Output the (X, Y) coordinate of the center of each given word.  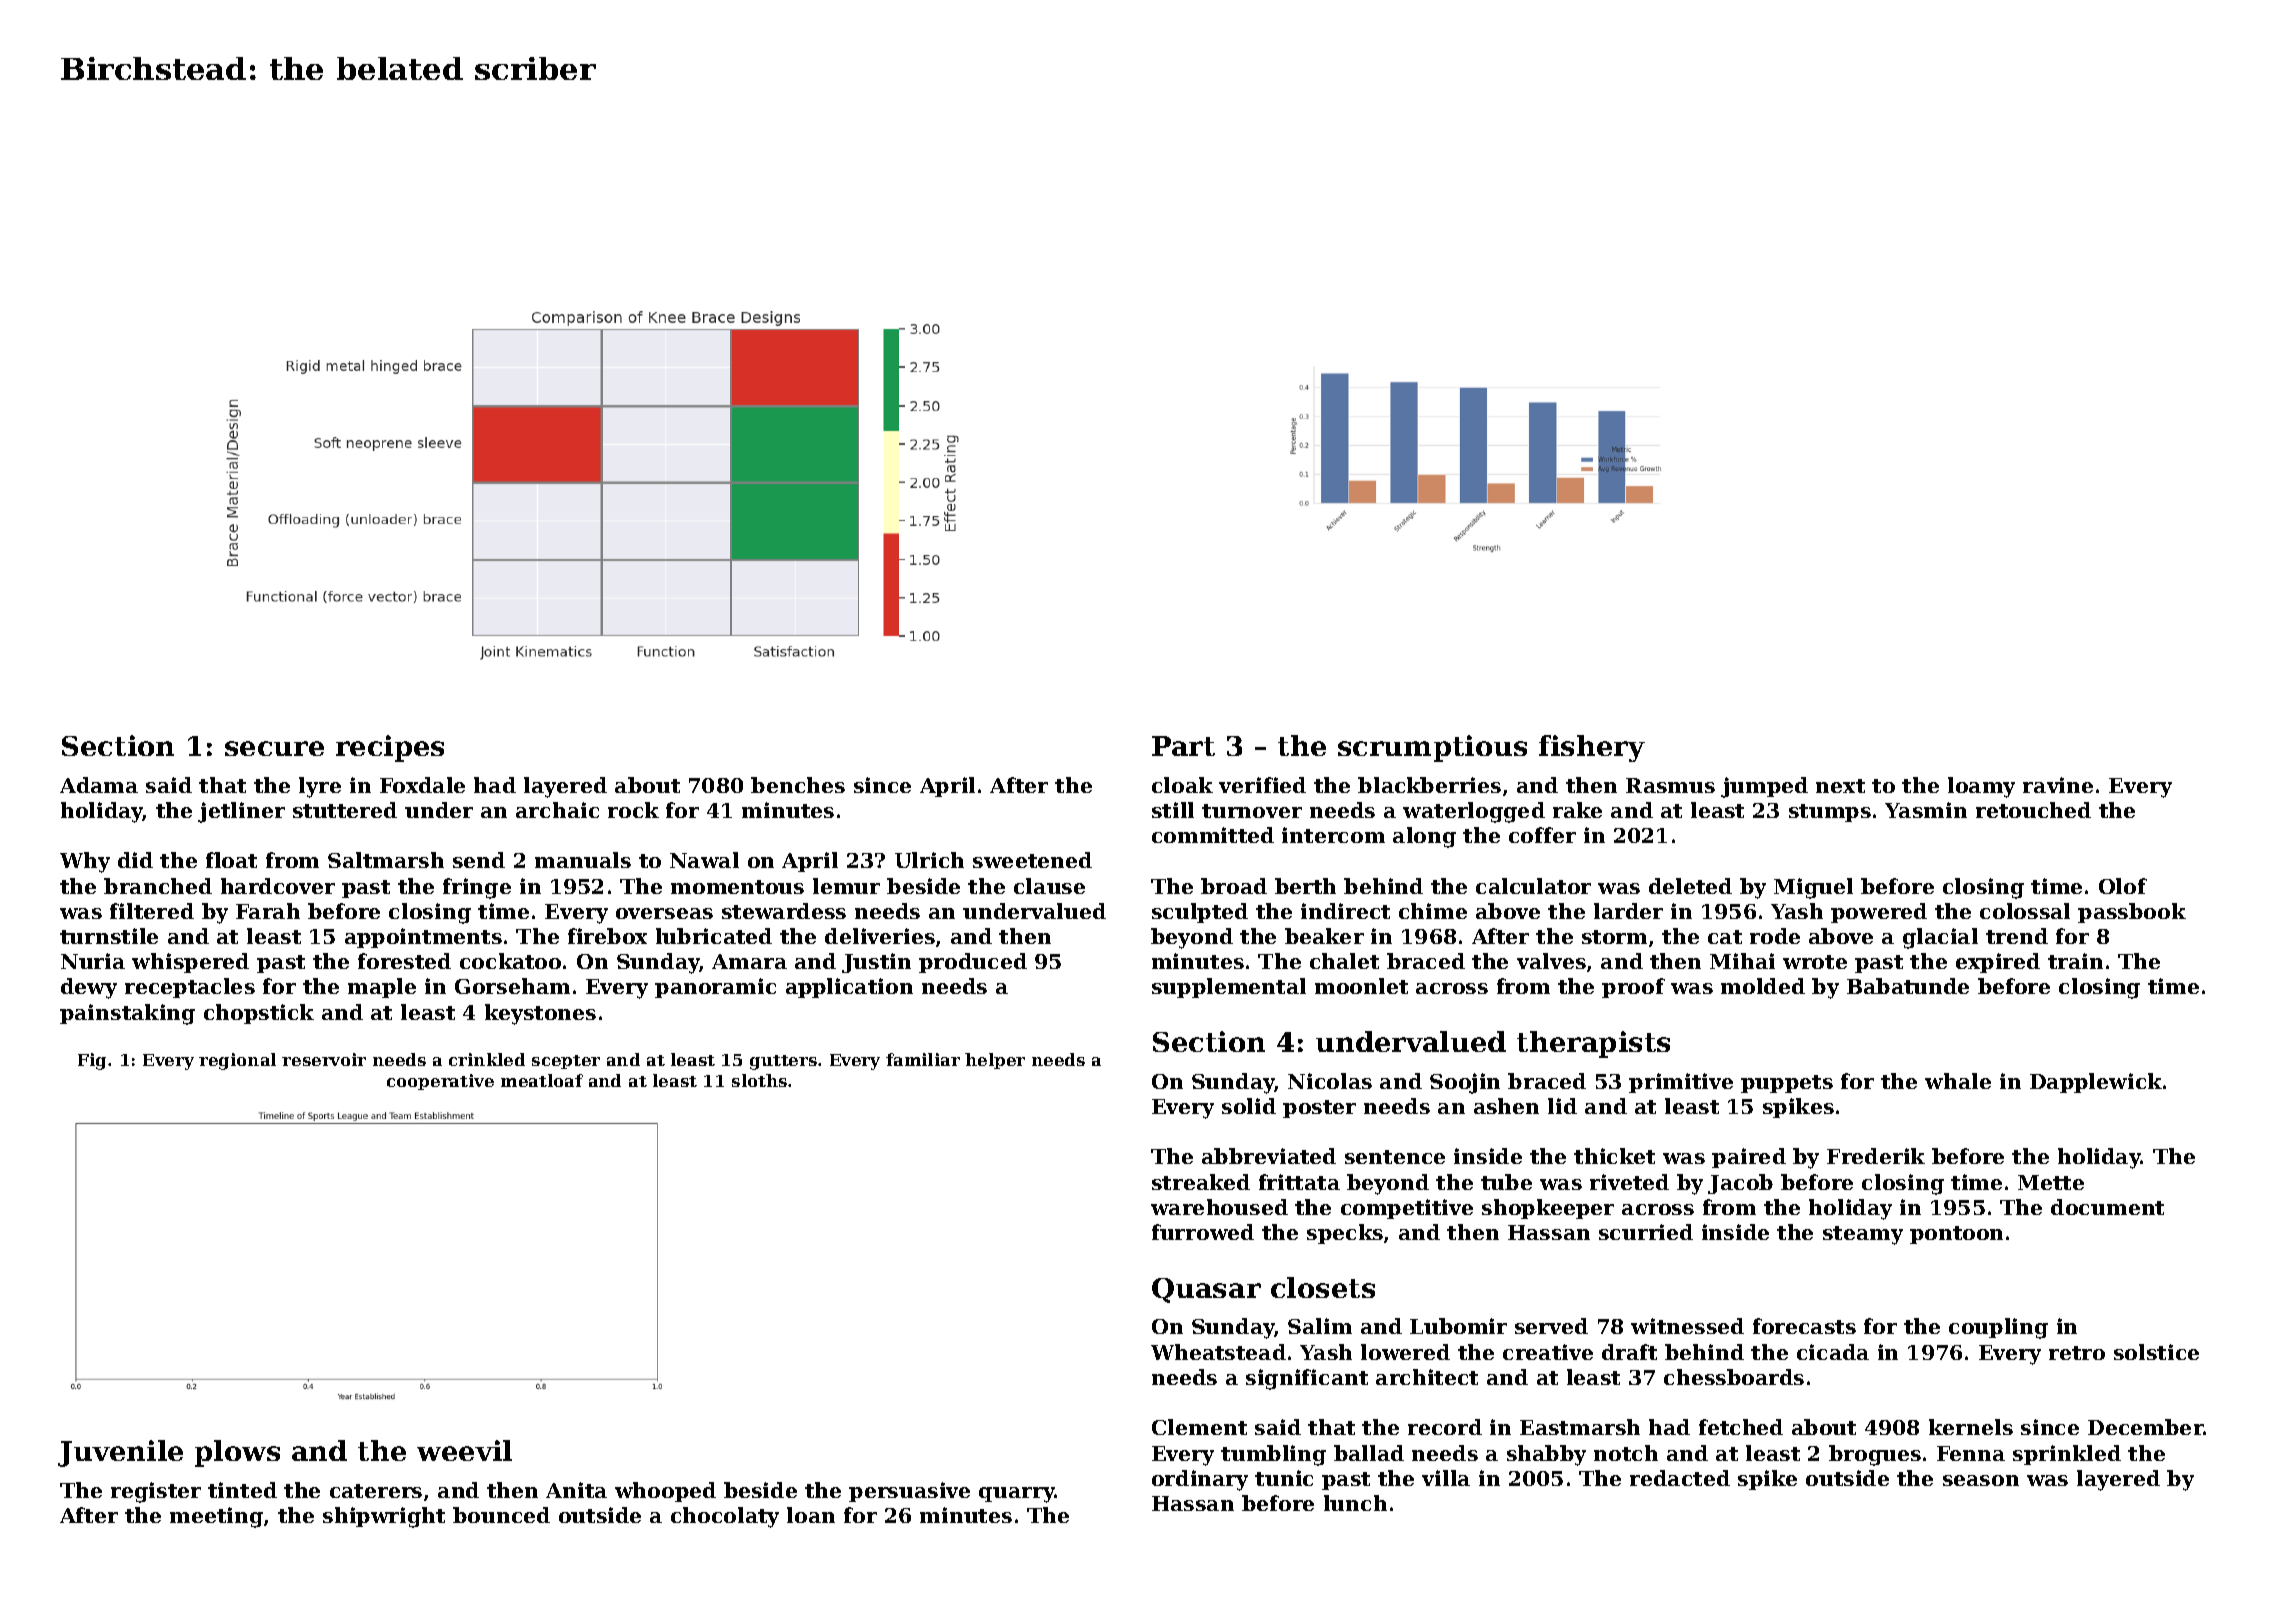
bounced (501, 1515)
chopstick (259, 1014)
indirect (1345, 911)
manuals (583, 860)
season (1981, 1480)
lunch (1355, 1503)
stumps (1830, 813)
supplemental (1229, 988)
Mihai (1742, 961)
